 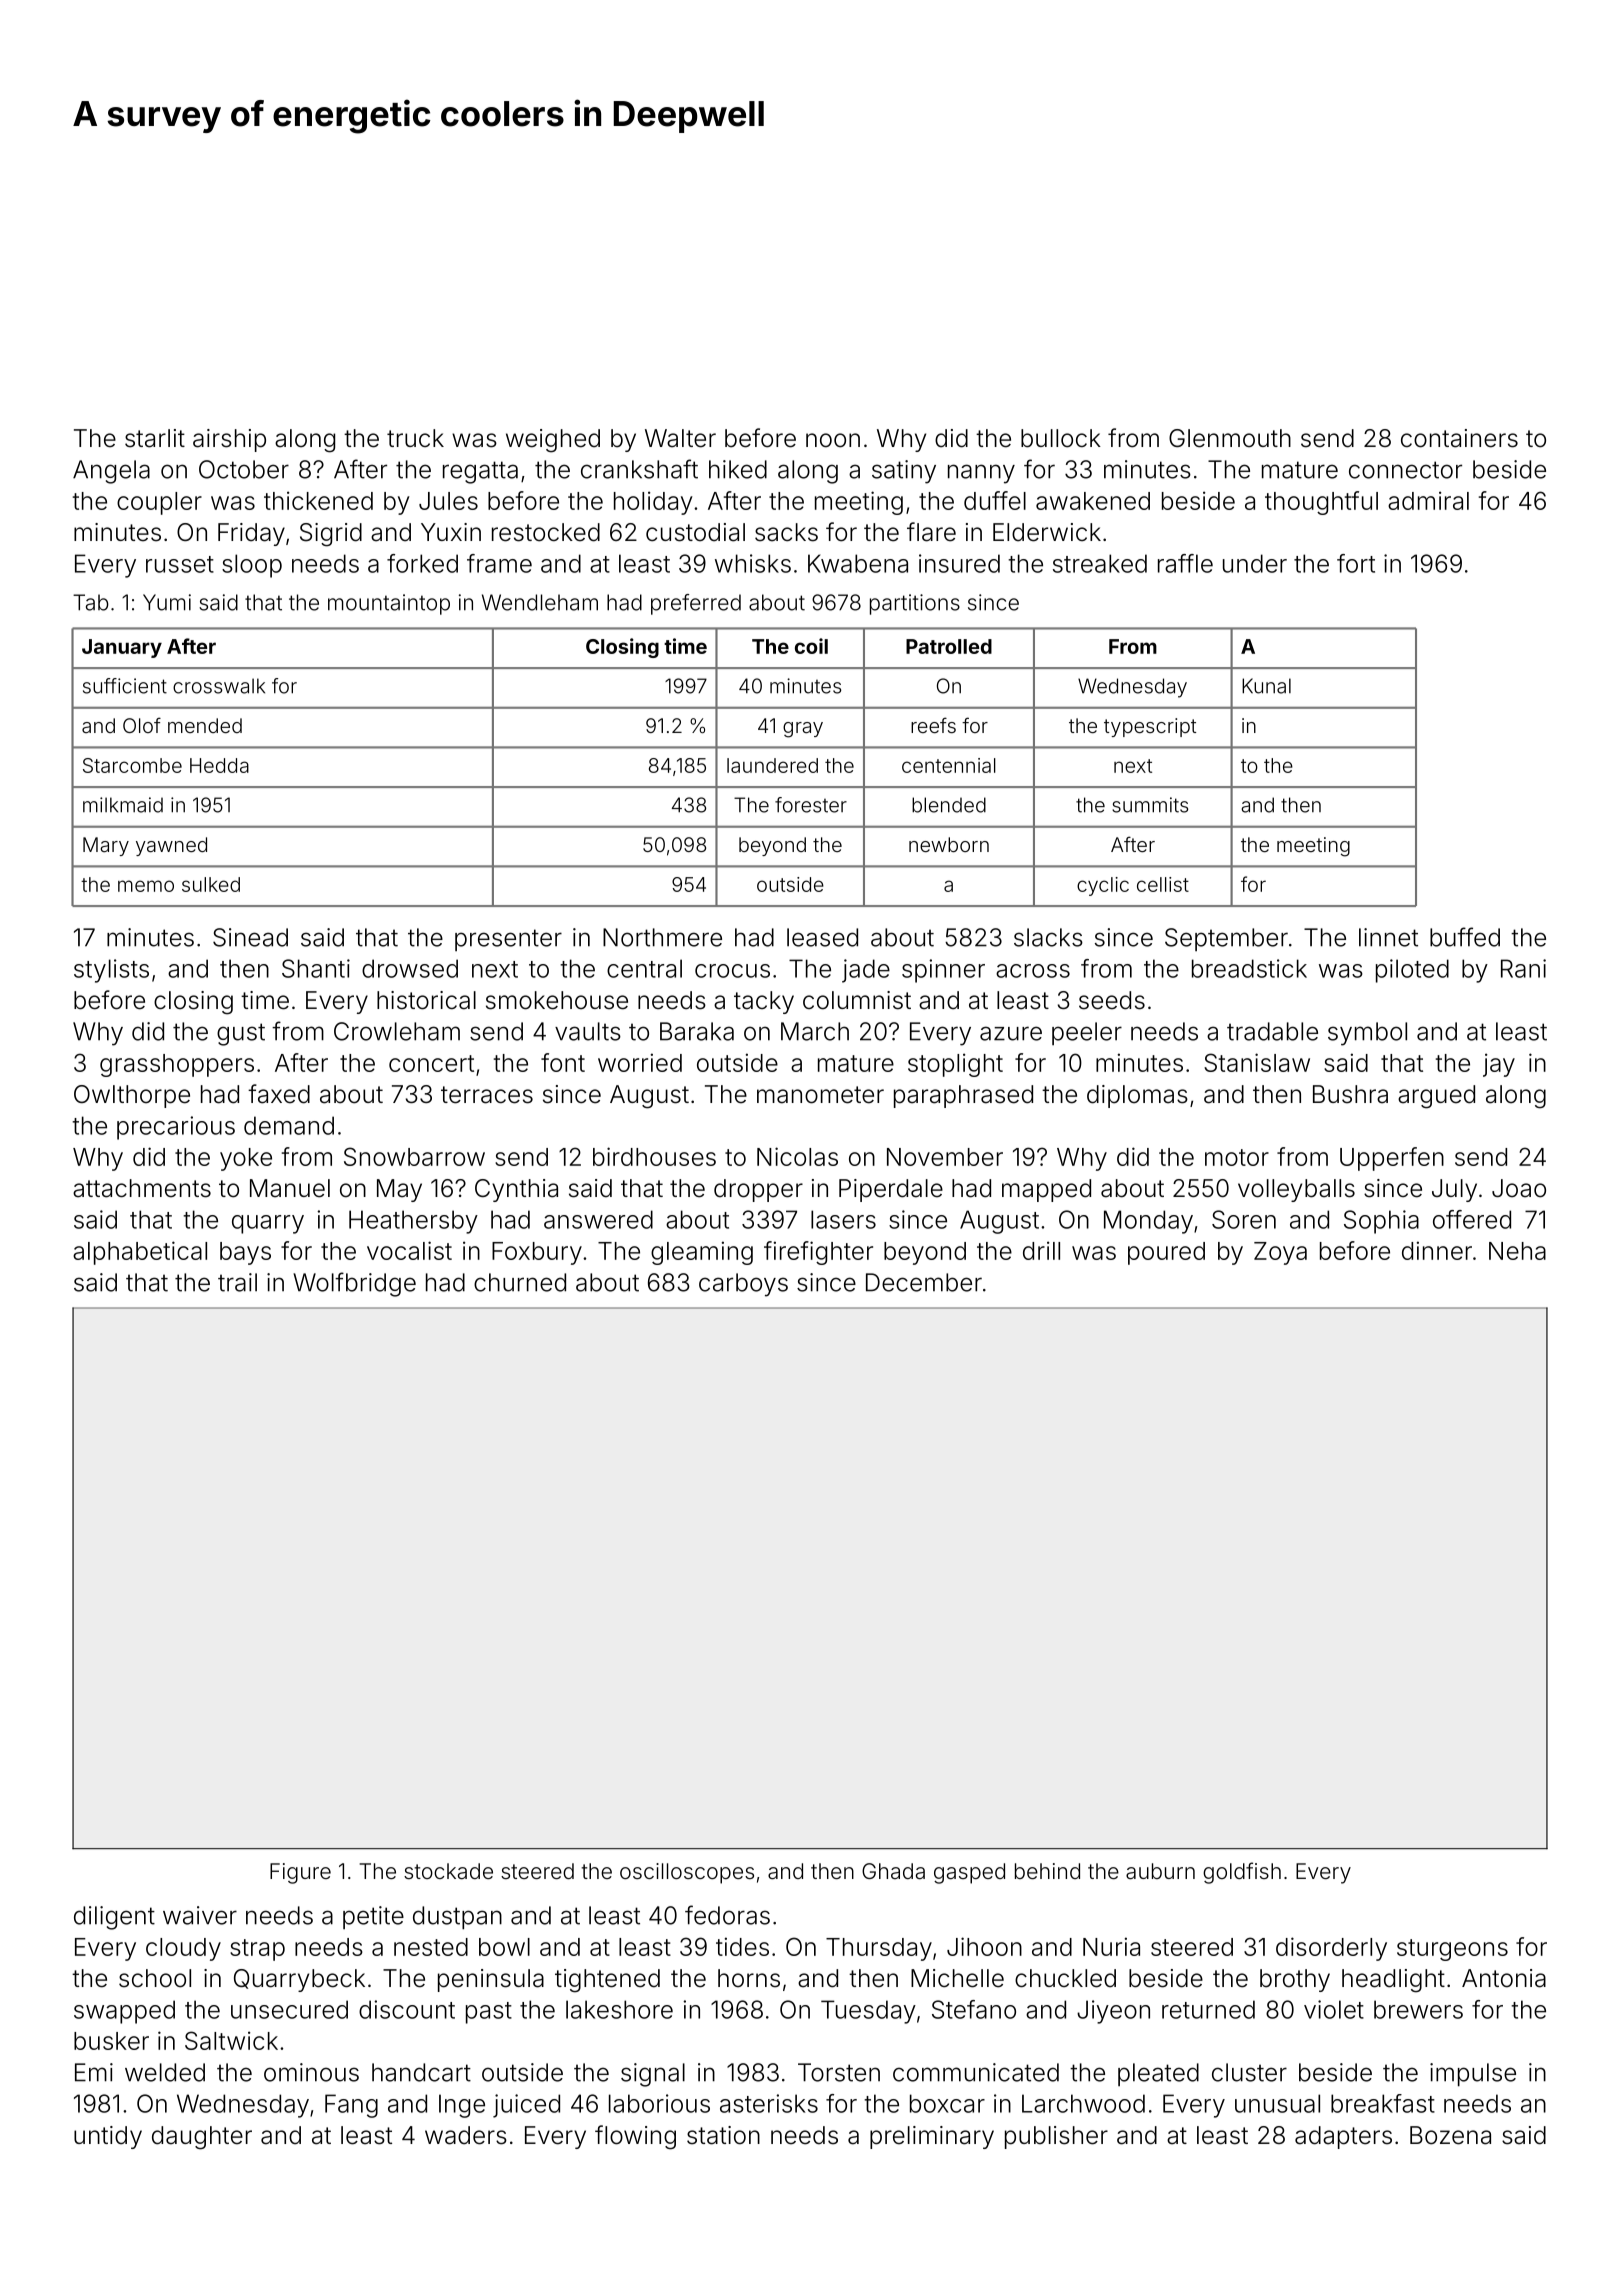 What do you see at coordinates (229, 440) in the image?
I see `airship` at bounding box center [229, 440].
